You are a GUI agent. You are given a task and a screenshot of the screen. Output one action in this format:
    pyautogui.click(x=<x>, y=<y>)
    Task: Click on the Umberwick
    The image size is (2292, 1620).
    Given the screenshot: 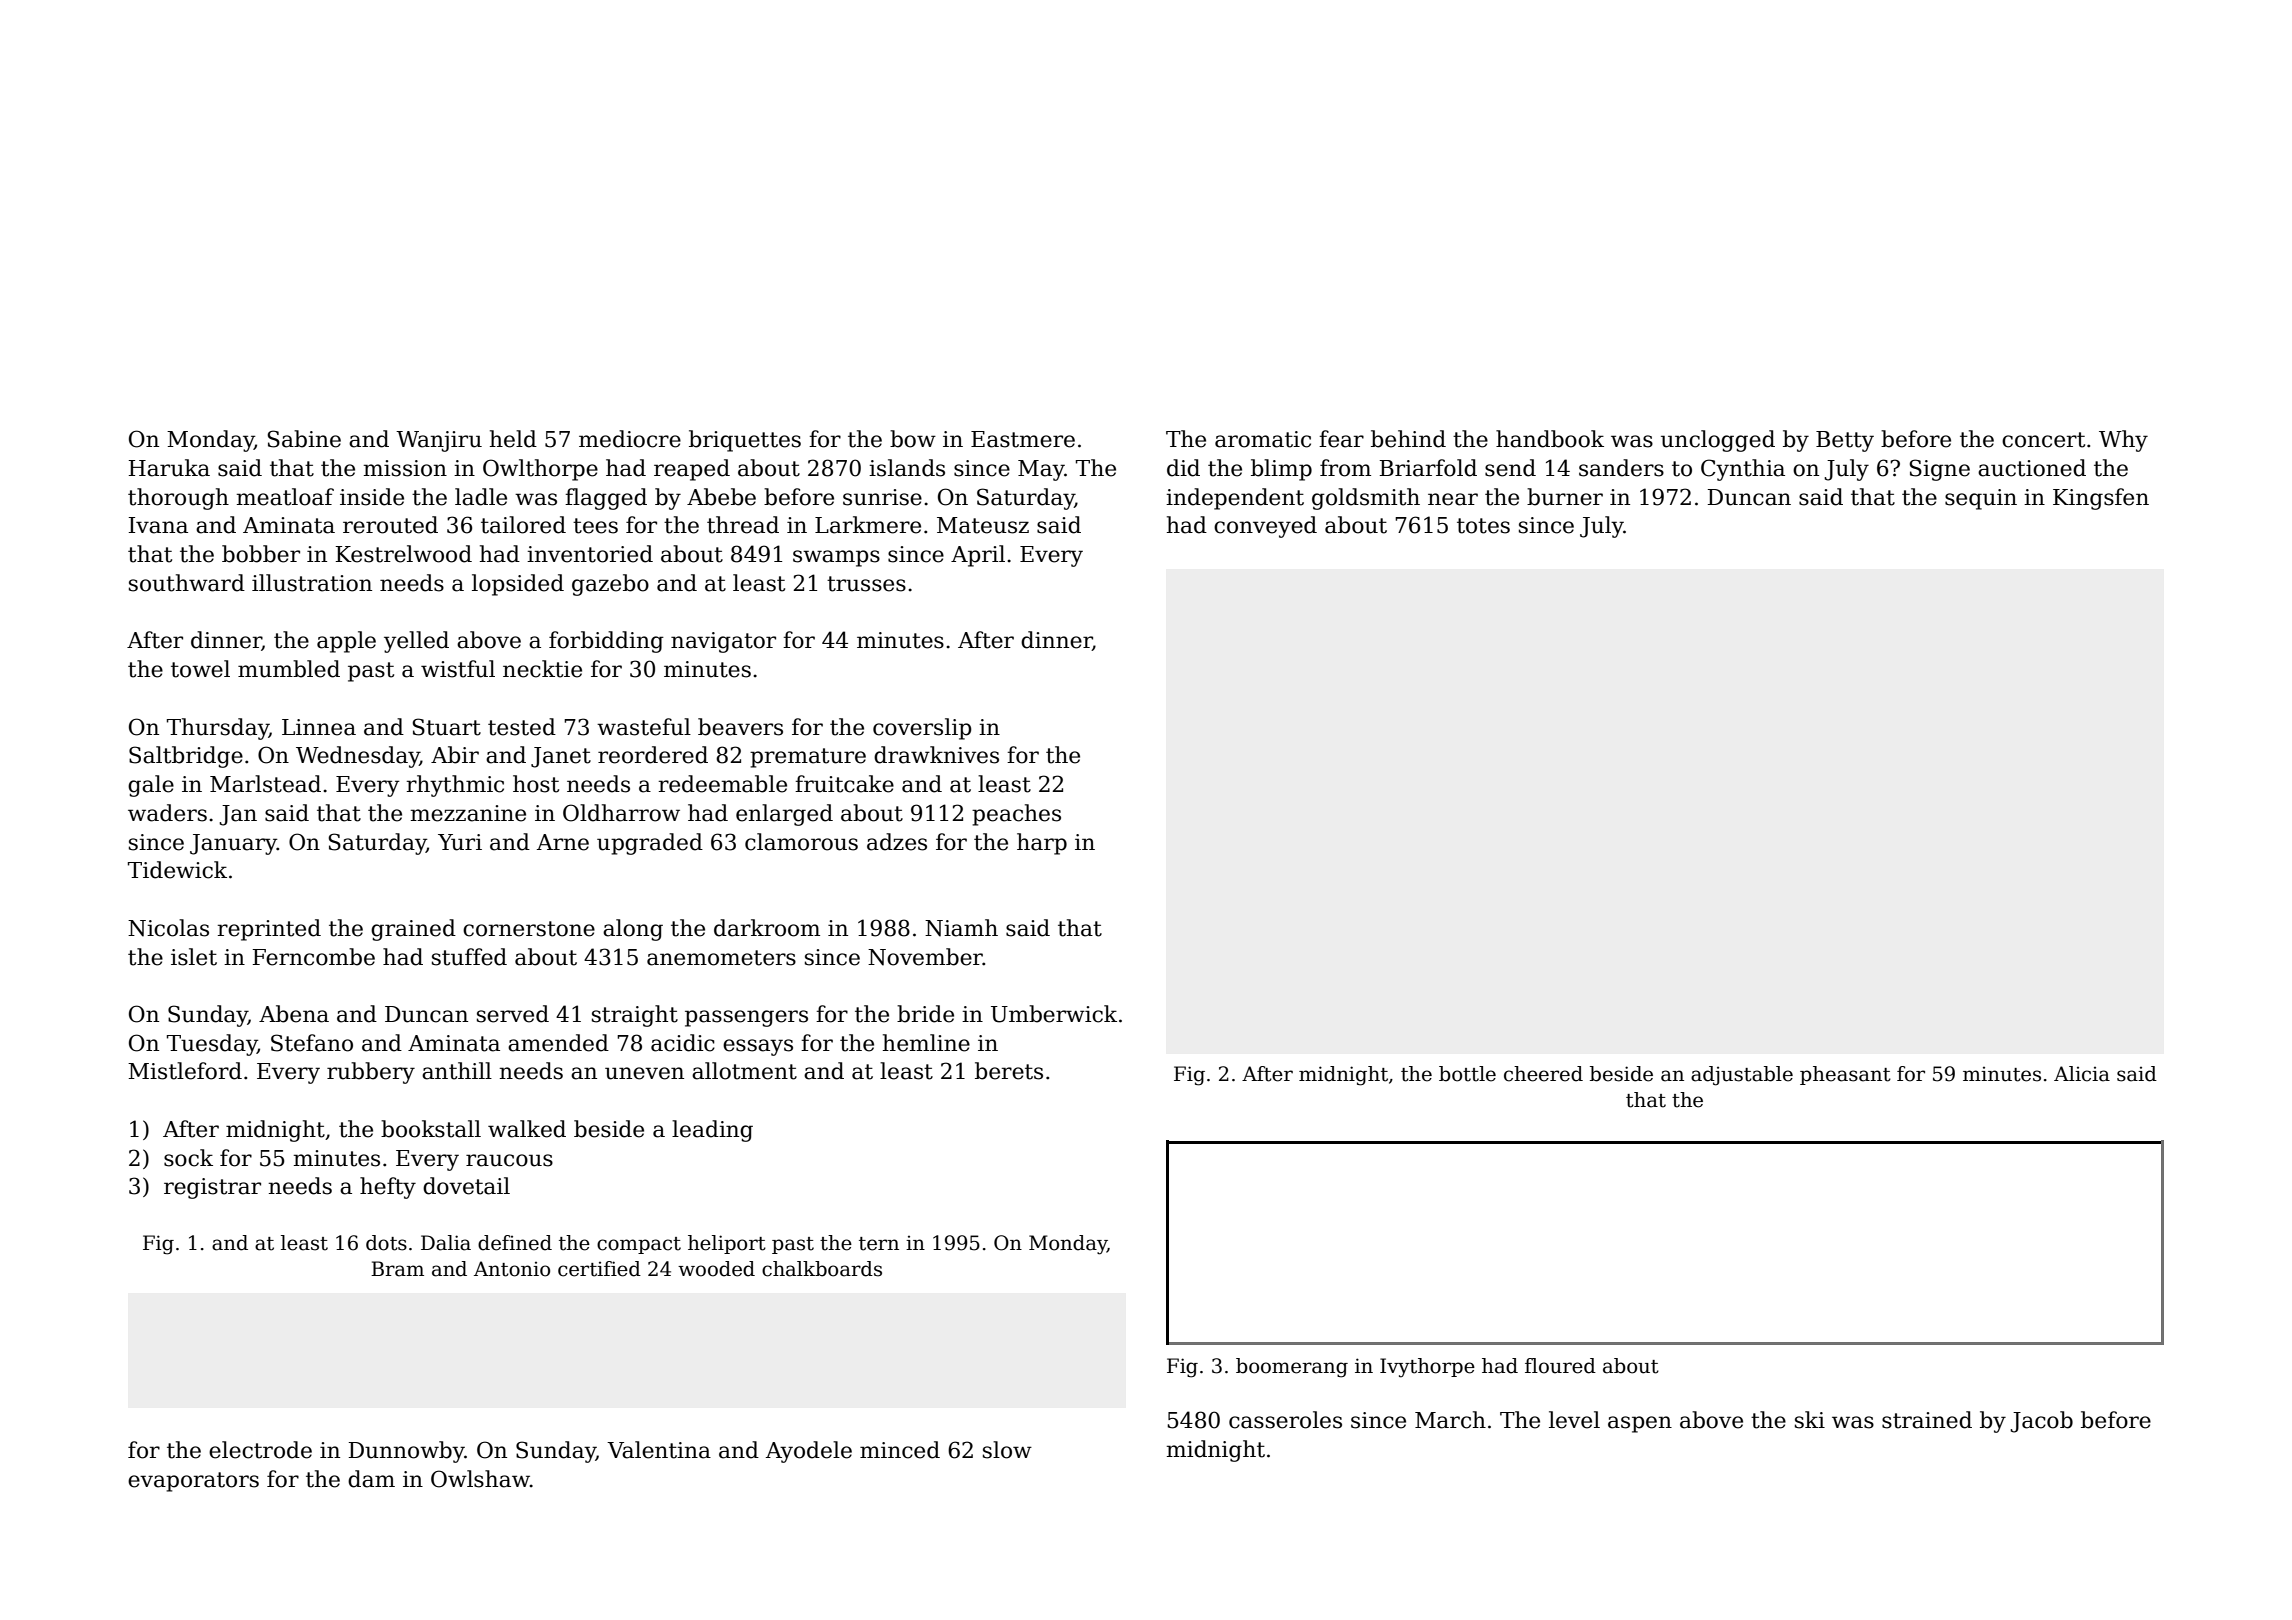 What is the action you would take?
    pyautogui.click(x=1054, y=1014)
